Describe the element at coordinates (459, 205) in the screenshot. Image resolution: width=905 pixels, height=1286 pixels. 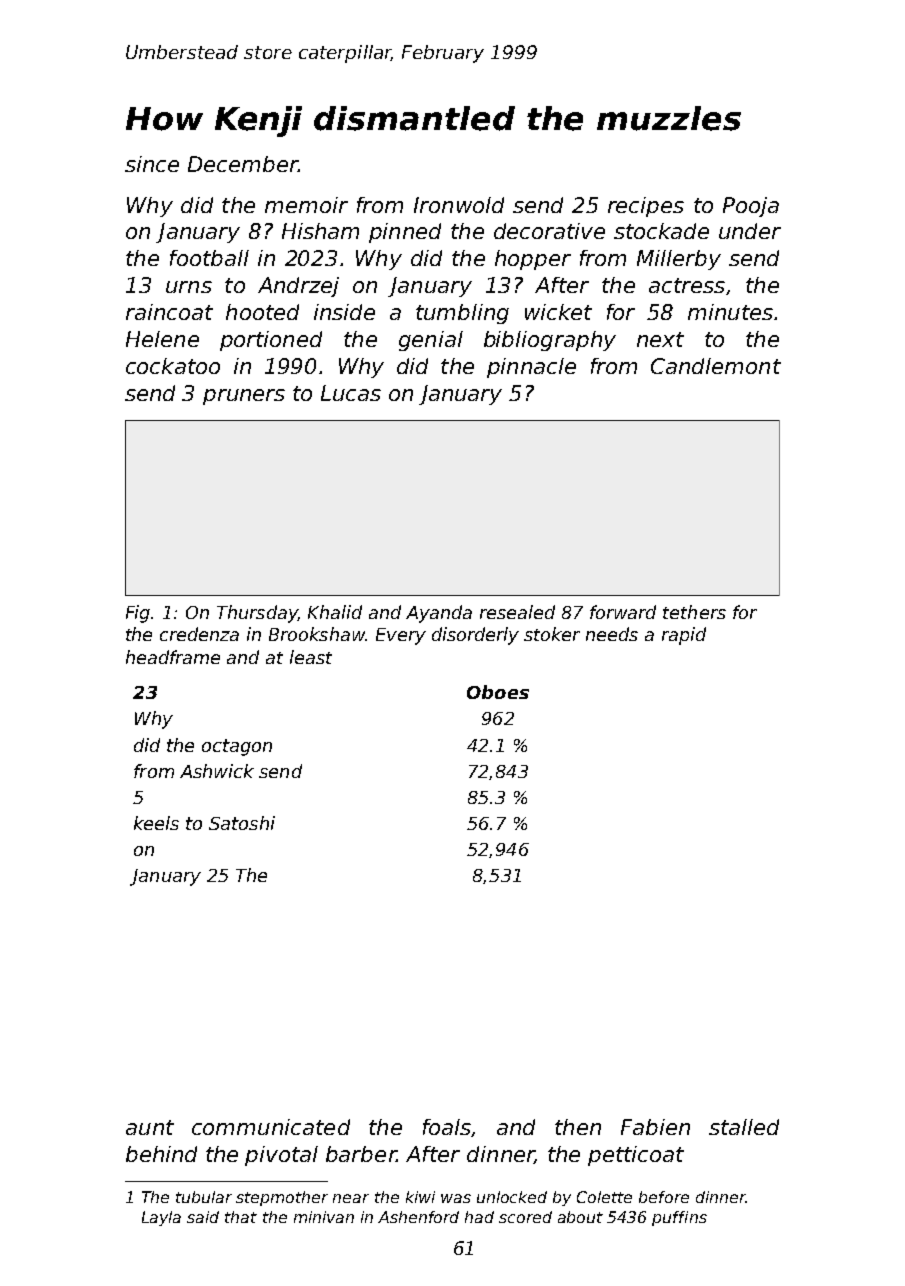
I see `Ironwold` at that location.
